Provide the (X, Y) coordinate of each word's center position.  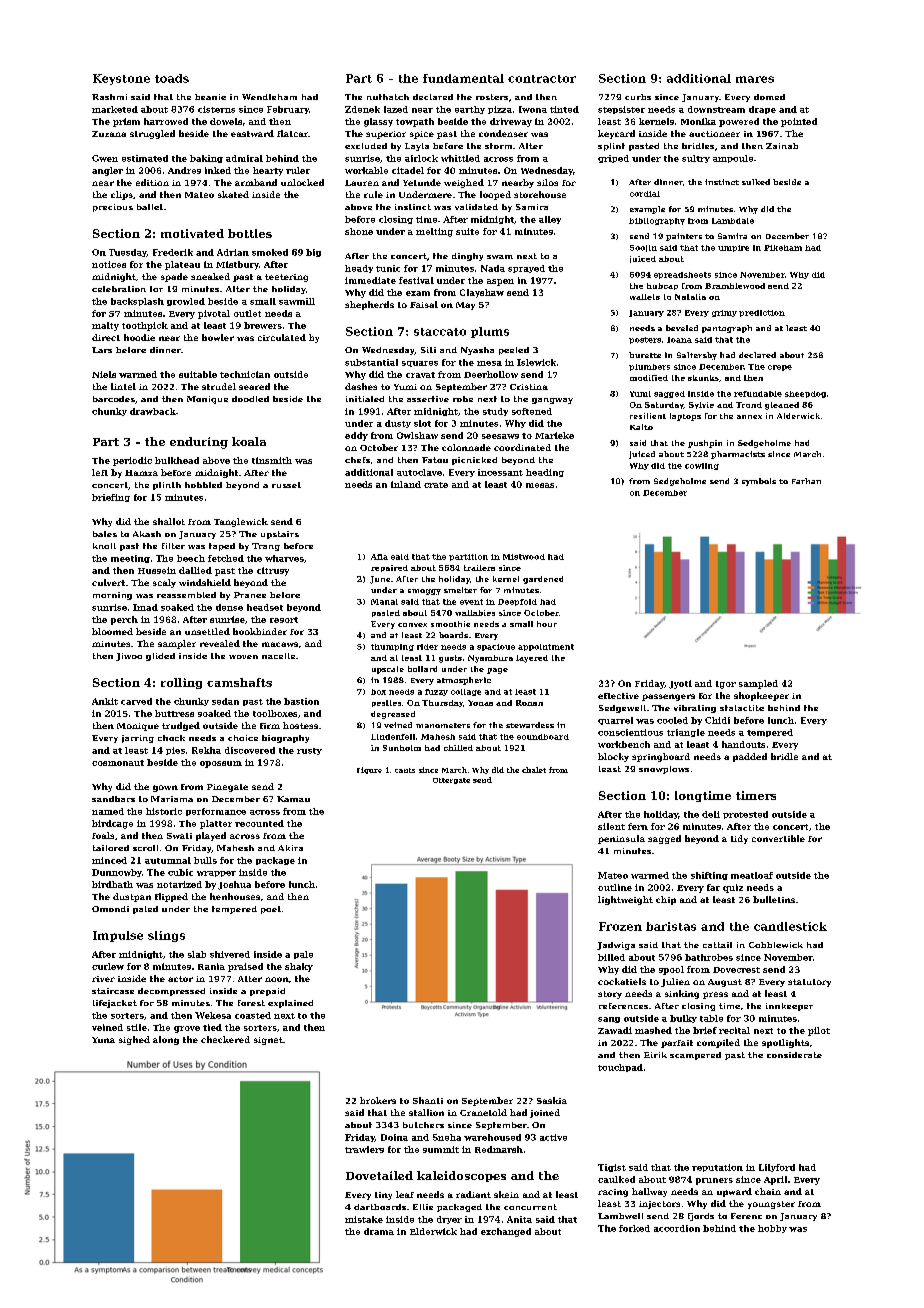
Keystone (121, 79)
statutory (809, 983)
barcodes (114, 399)
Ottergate (451, 781)
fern (638, 826)
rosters (492, 97)
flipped (171, 897)
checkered (225, 1039)
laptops (685, 417)
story (610, 995)
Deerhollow (491, 374)
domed (769, 97)
